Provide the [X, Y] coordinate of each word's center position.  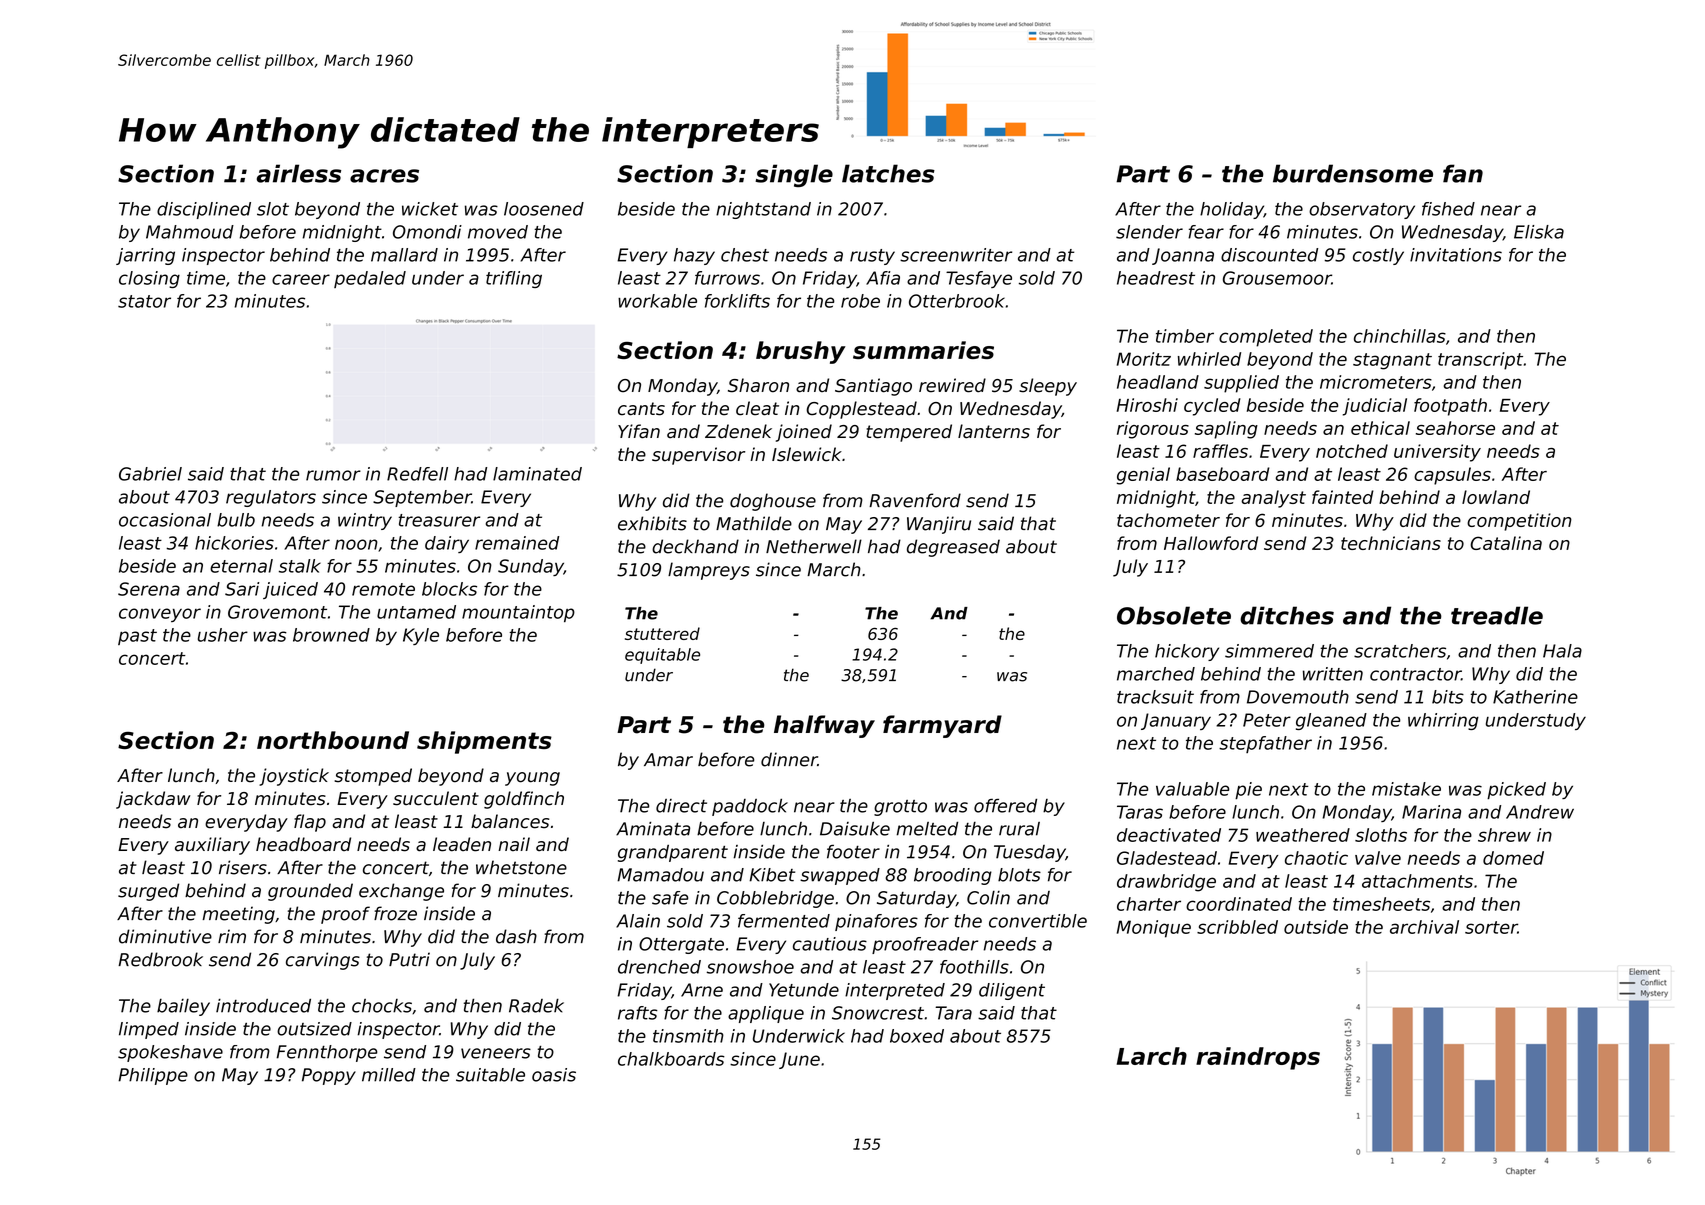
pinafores [876, 922]
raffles [1220, 451]
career [301, 279]
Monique [1154, 929]
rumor [333, 475]
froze [395, 913]
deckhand [695, 546]
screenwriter [956, 255]
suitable [490, 1075]
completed [1266, 338]
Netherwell [814, 546]
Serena [149, 589]
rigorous [1153, 430]
